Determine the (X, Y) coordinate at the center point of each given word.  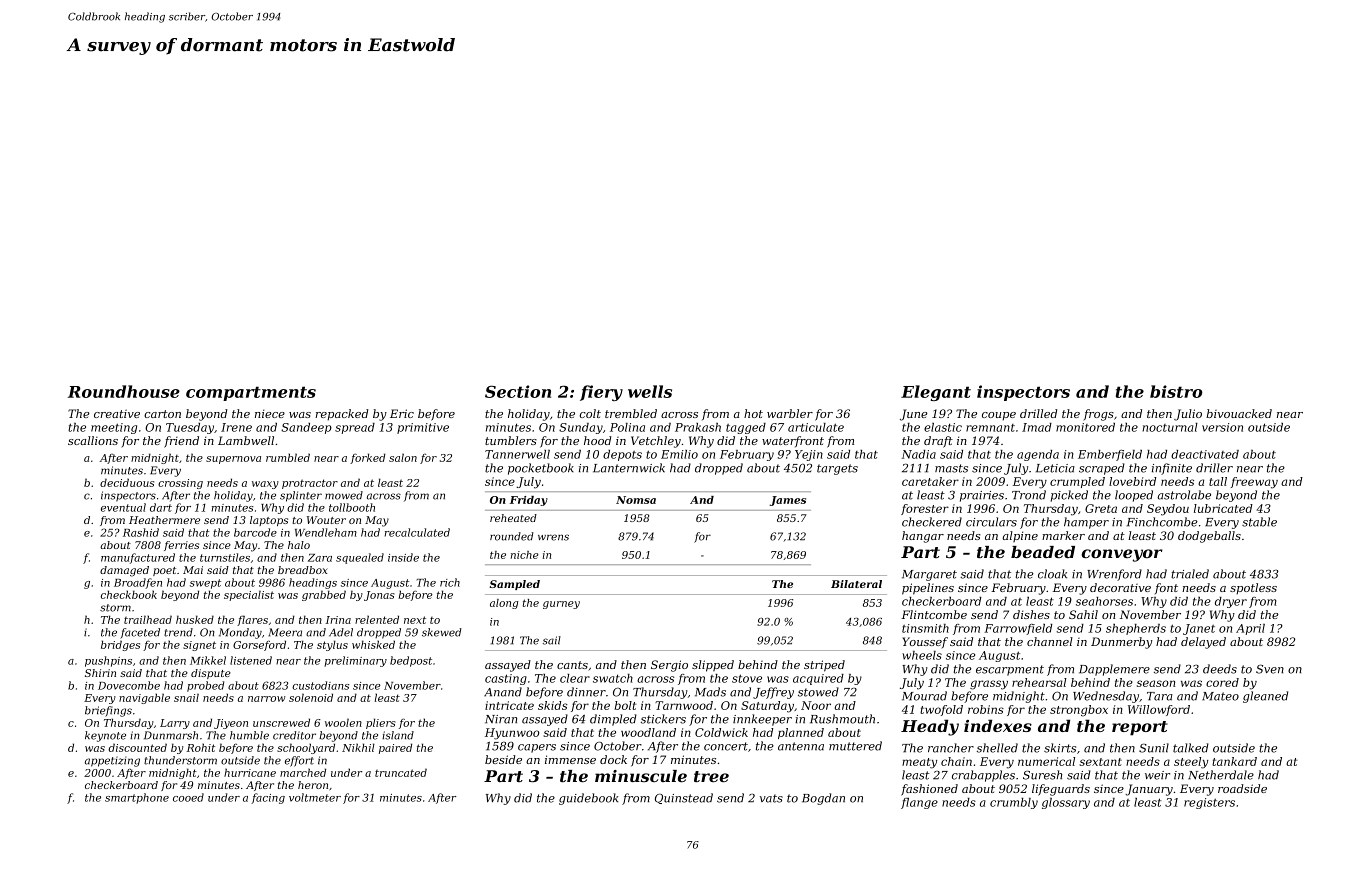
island (398, 735)
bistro (1176, 391)
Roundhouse (124, 391)
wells (650, 391)
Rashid (141, 532)
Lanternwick (629, 468)
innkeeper (762, 720)
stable (1259, 522)
